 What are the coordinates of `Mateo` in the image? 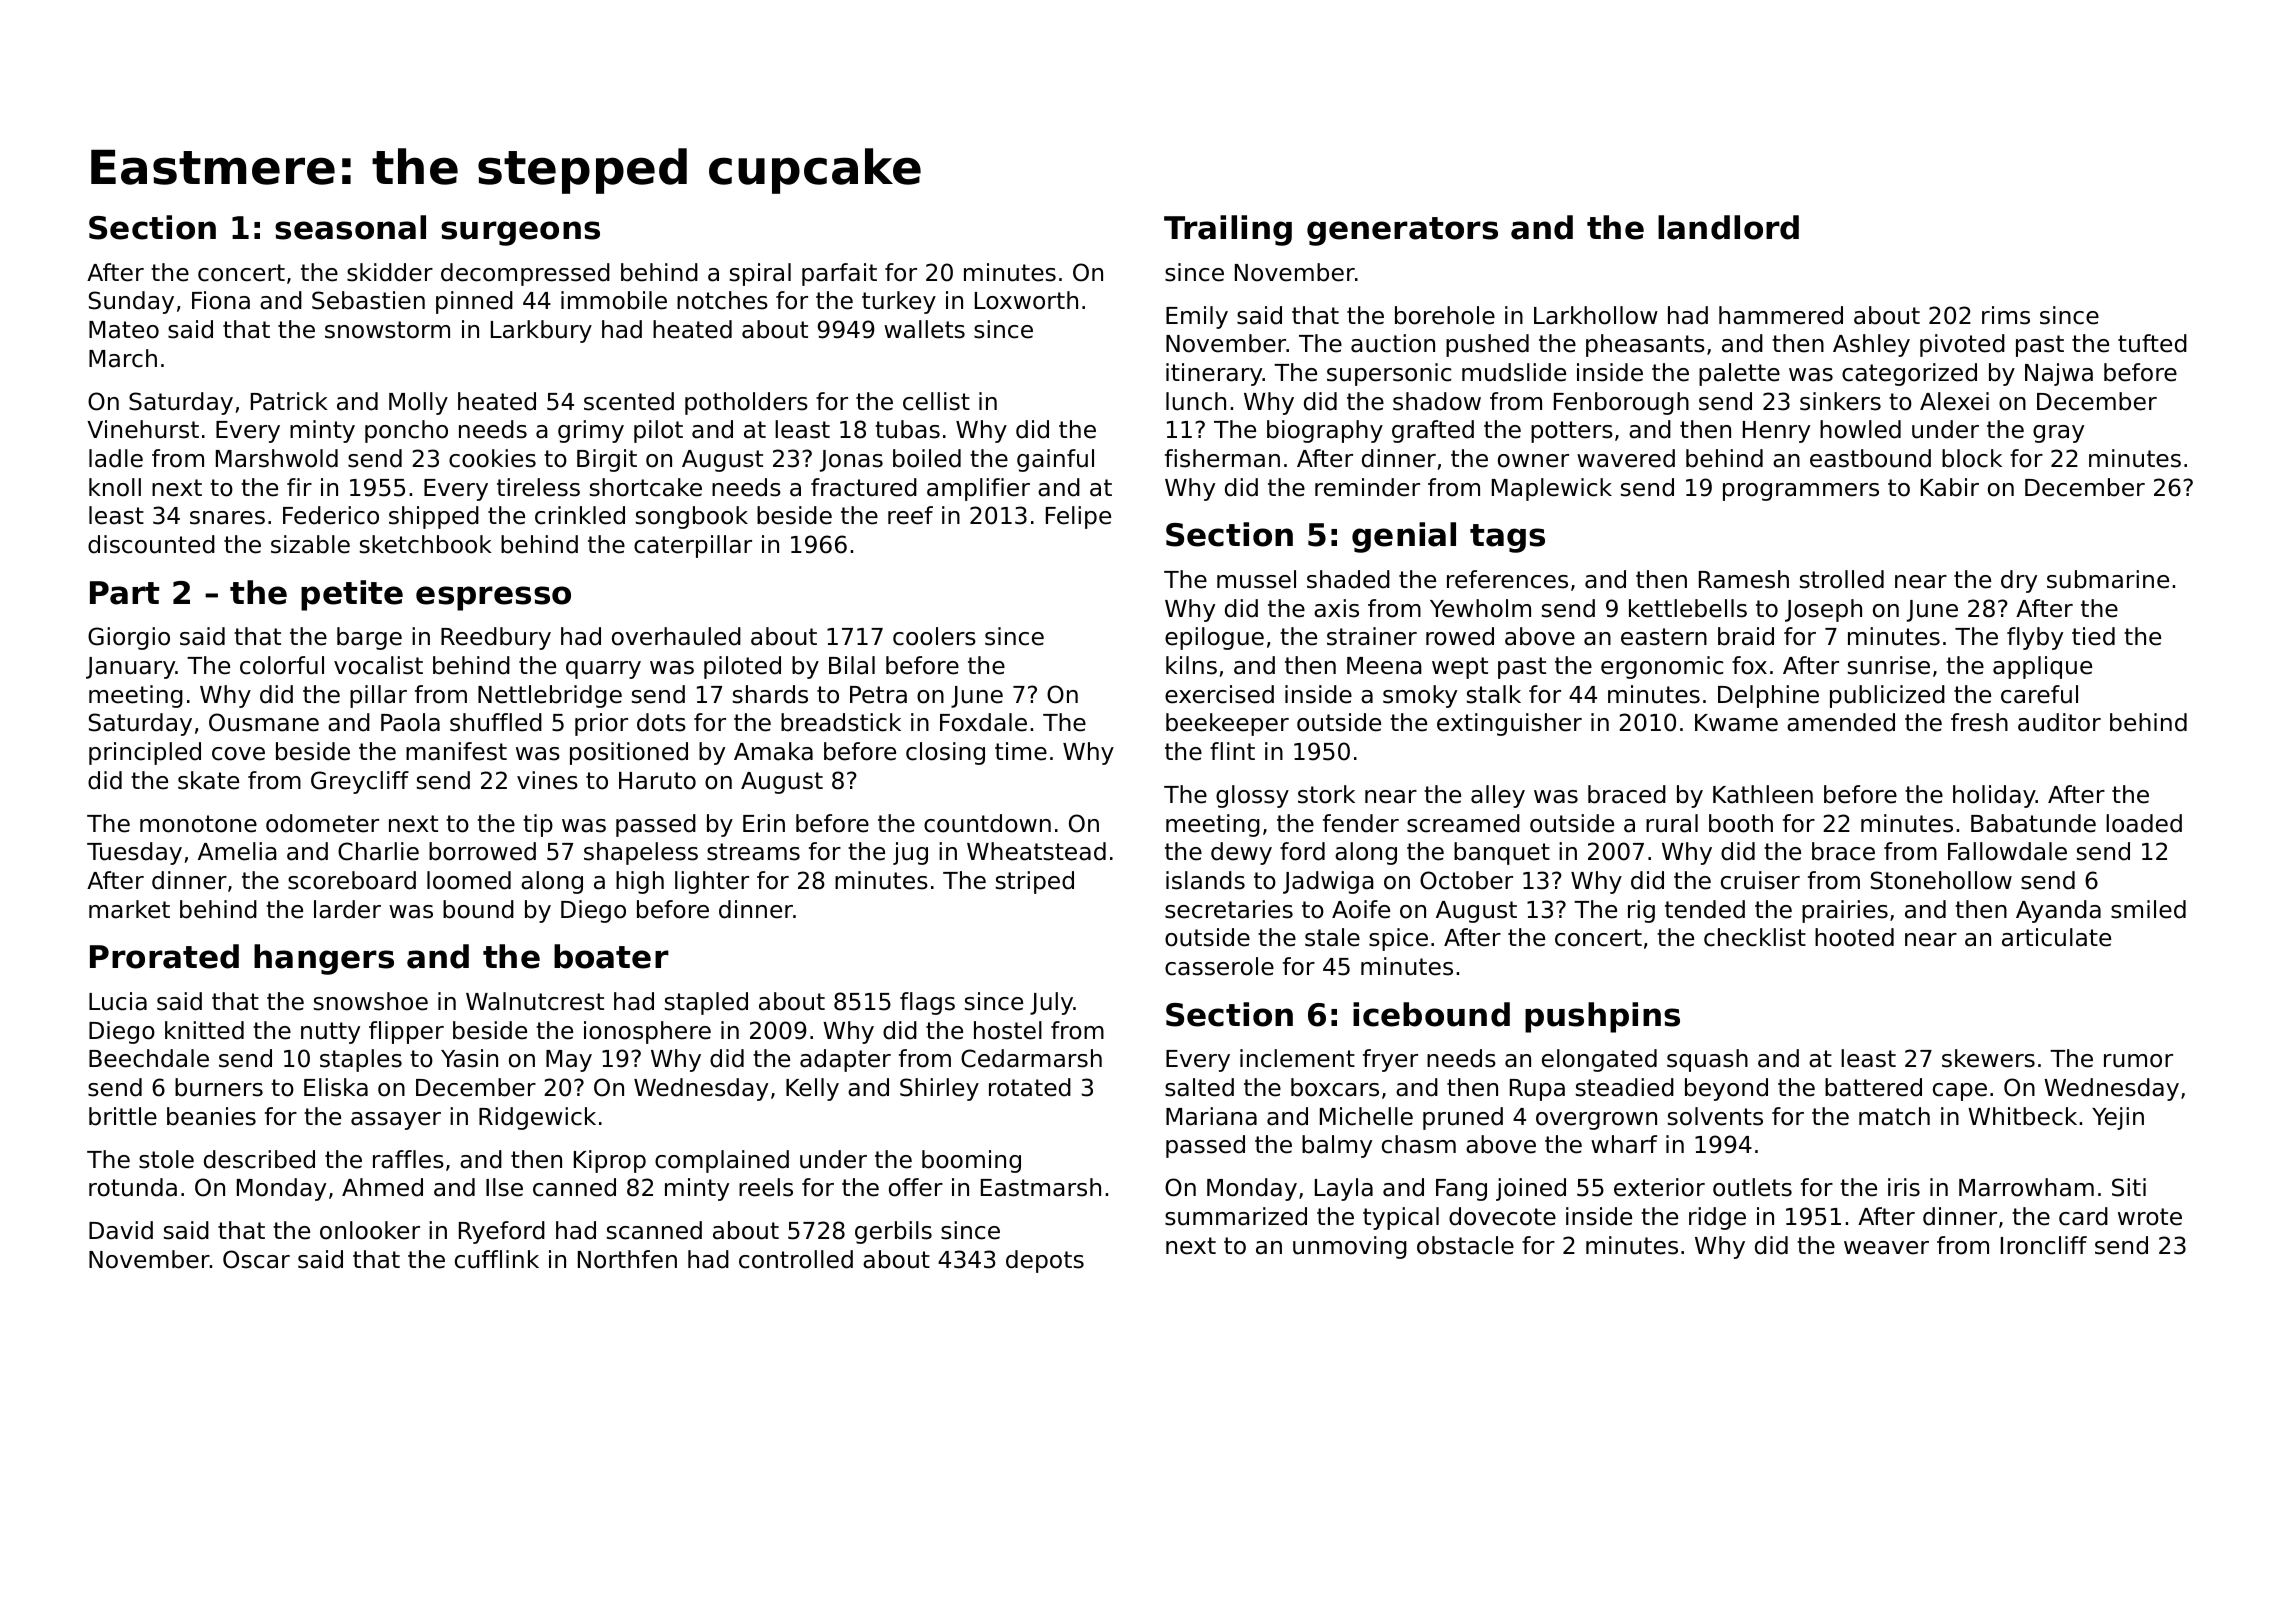 It's located at (124, 330).
